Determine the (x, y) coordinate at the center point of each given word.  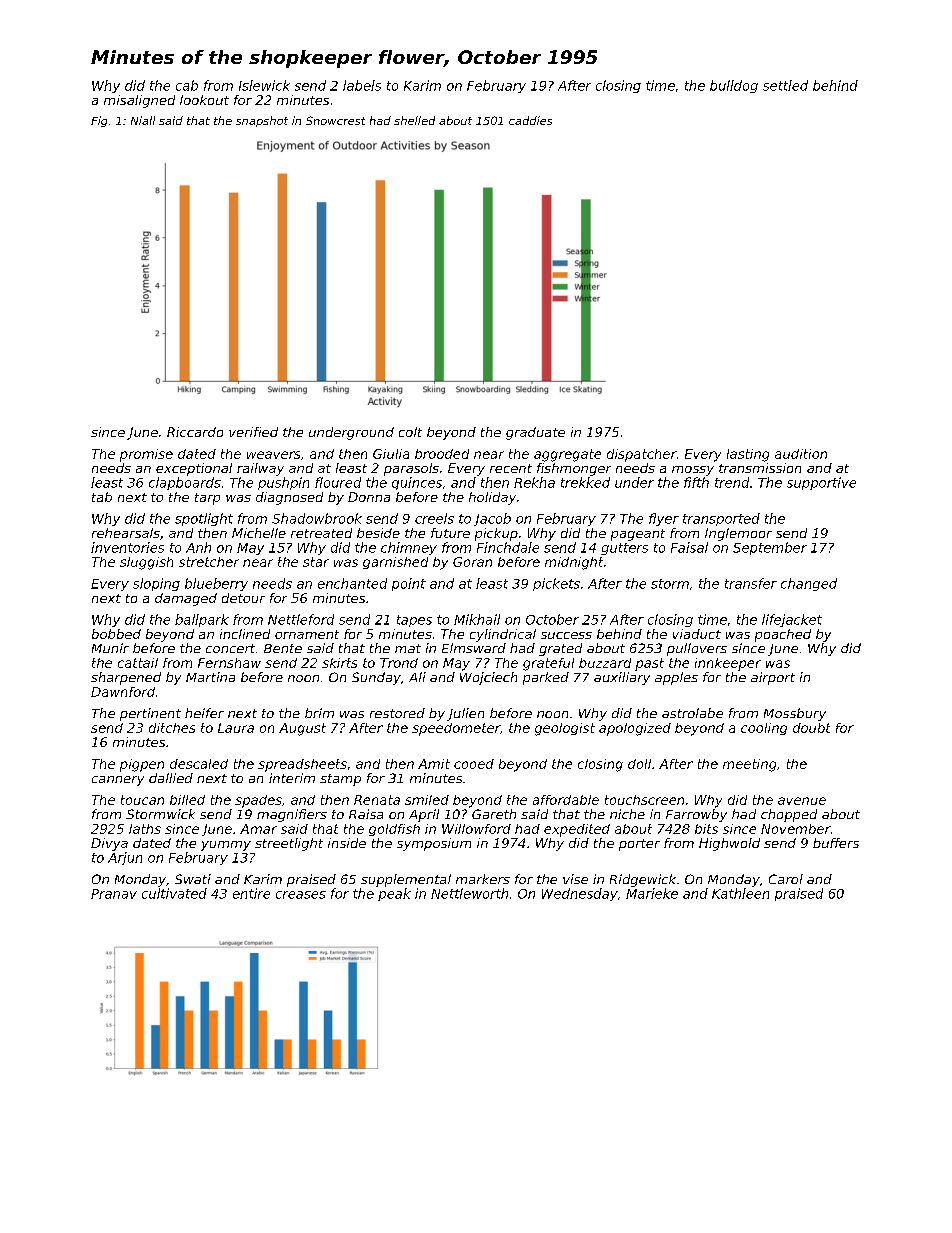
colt (410, 432)
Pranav (114, 894)
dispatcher (642, 455)
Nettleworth (469, 893)
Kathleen (740, 893)
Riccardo (195, 432)
